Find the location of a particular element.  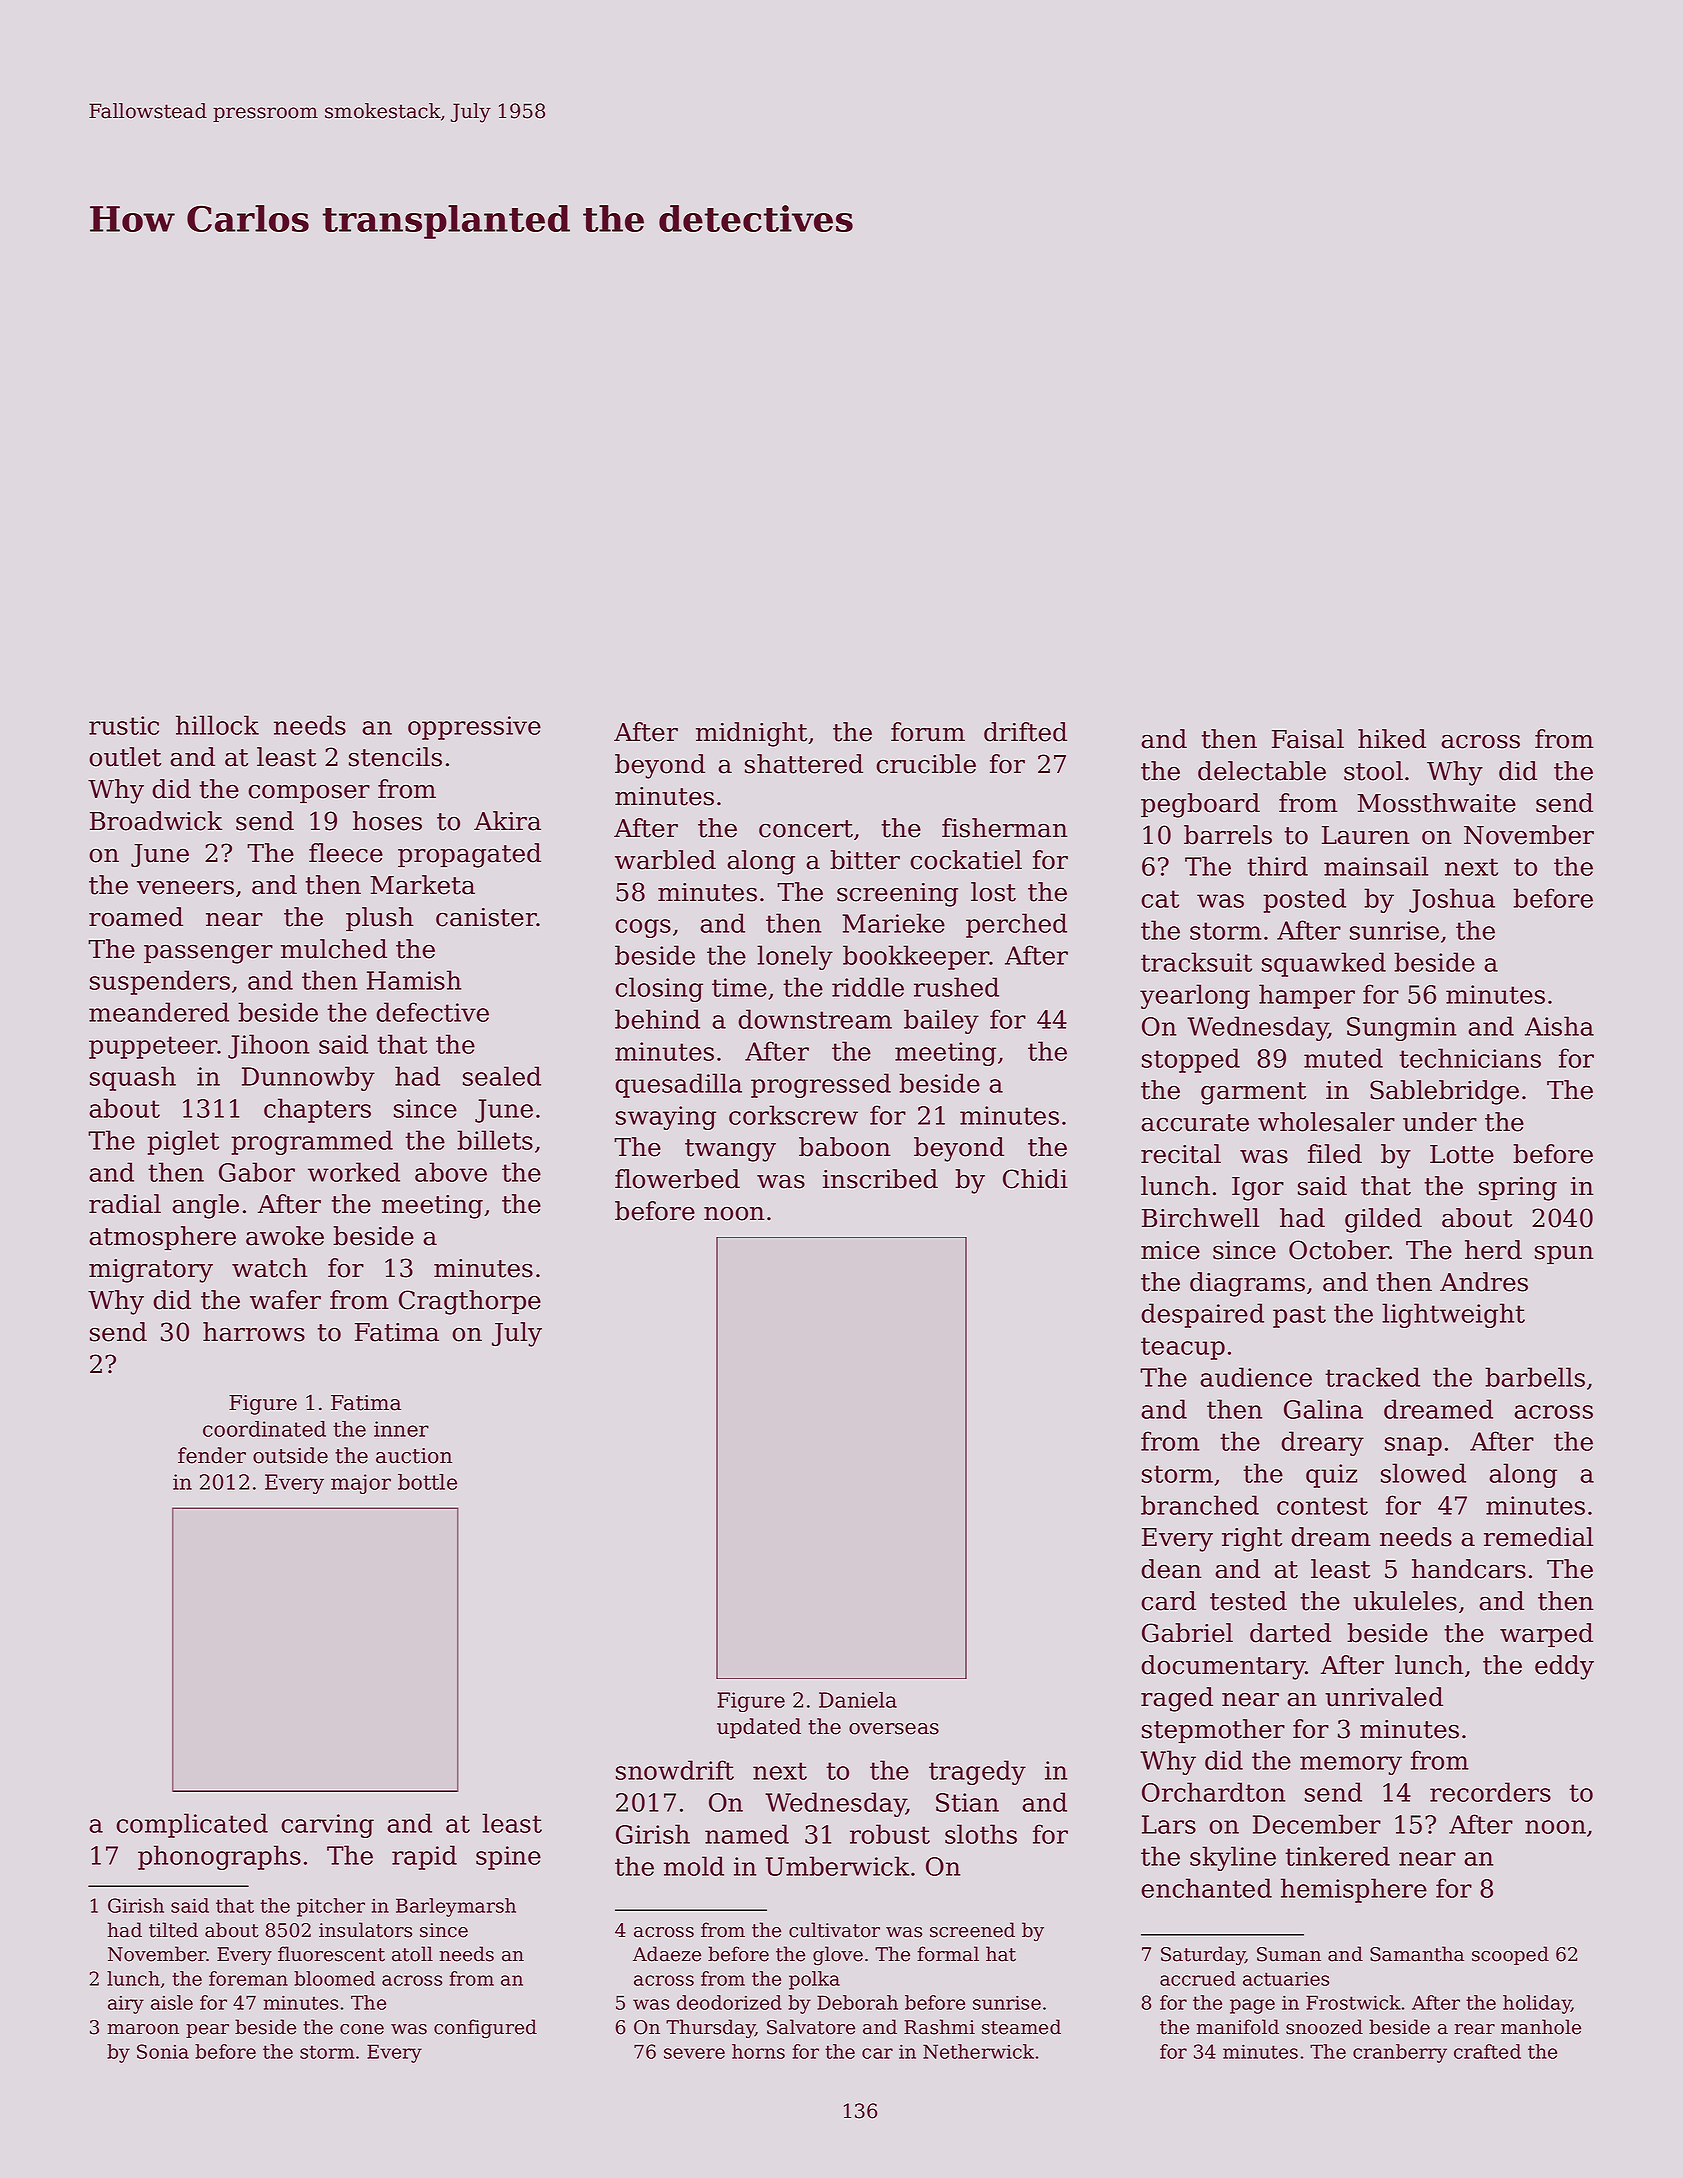

bookkeeper is located at coordinates (916, 957).
